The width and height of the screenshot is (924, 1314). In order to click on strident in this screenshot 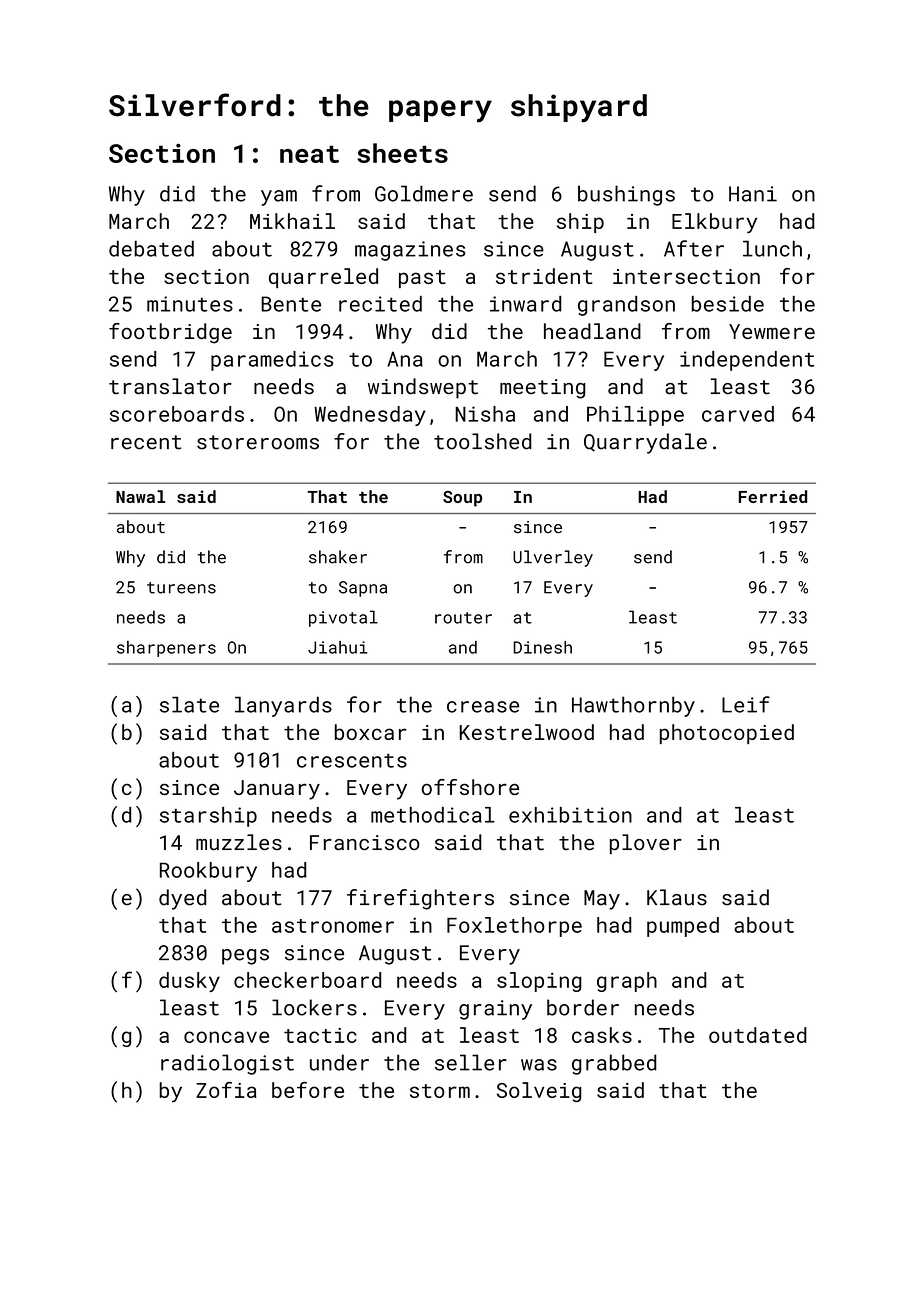, I will do `click(544, 276)`.
